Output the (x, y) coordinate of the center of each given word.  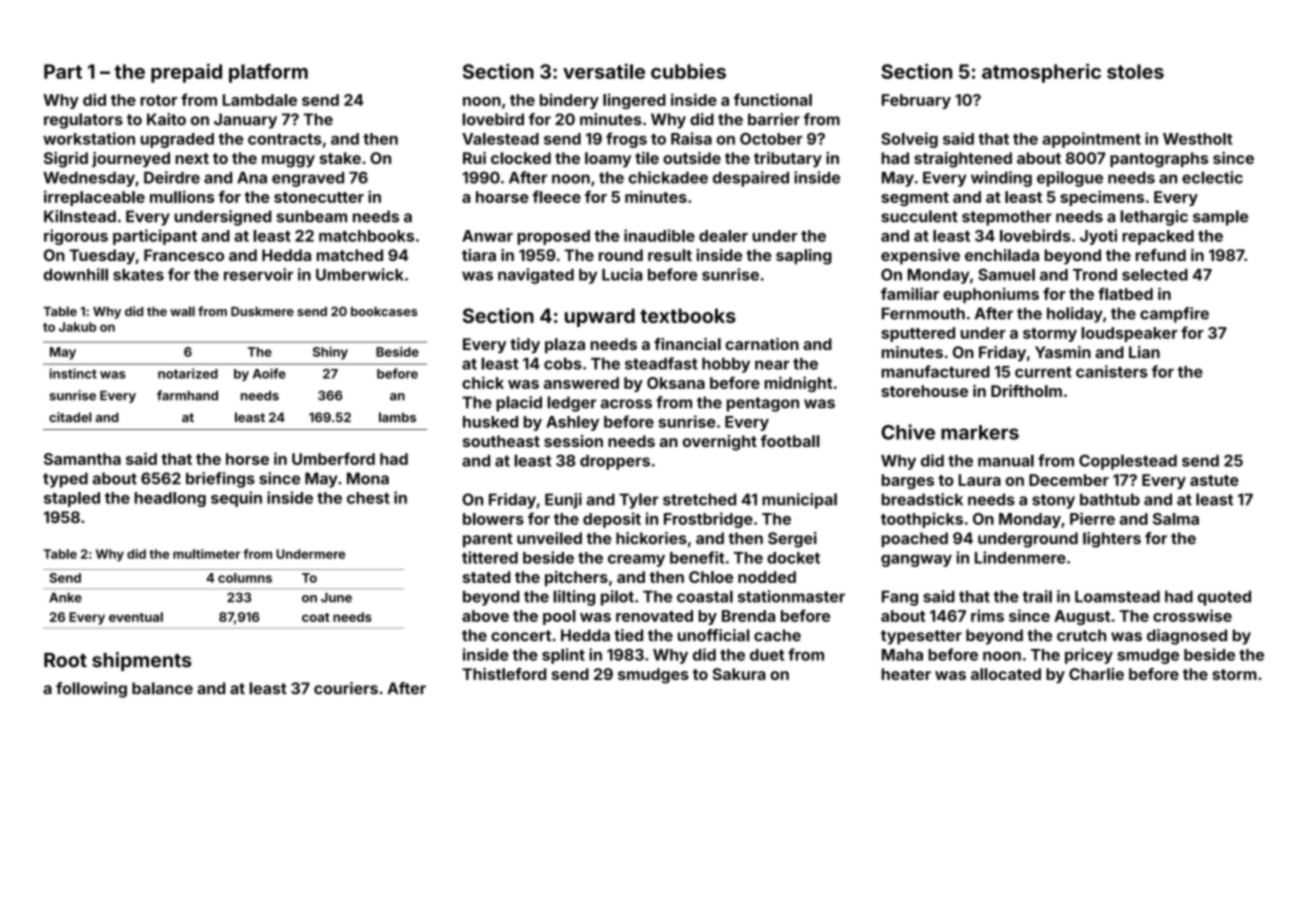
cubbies (688, 71)
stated (486, 577)
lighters (1112, 540)
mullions (182, 196)
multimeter (206, 554)
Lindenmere (1020, 557)
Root (65, 660)
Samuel (1006, 274)
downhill (76, 274)
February (916, 101)
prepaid (186, 73)
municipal (799, 501)
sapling (804, 257)
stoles (1135, 71)
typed (65, 480)
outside (692, 158)
